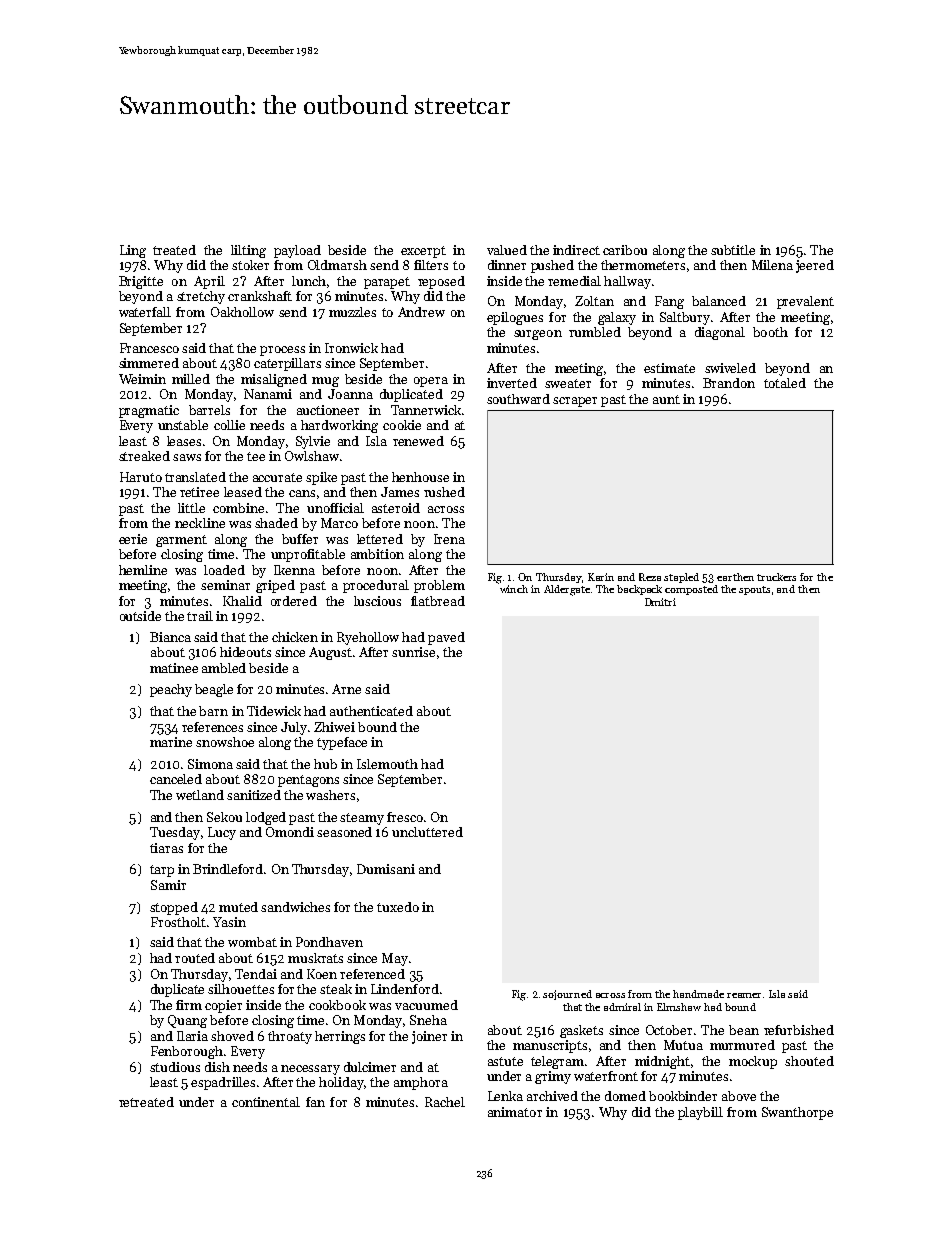  I want to click on bean, so click(744, 1030).
